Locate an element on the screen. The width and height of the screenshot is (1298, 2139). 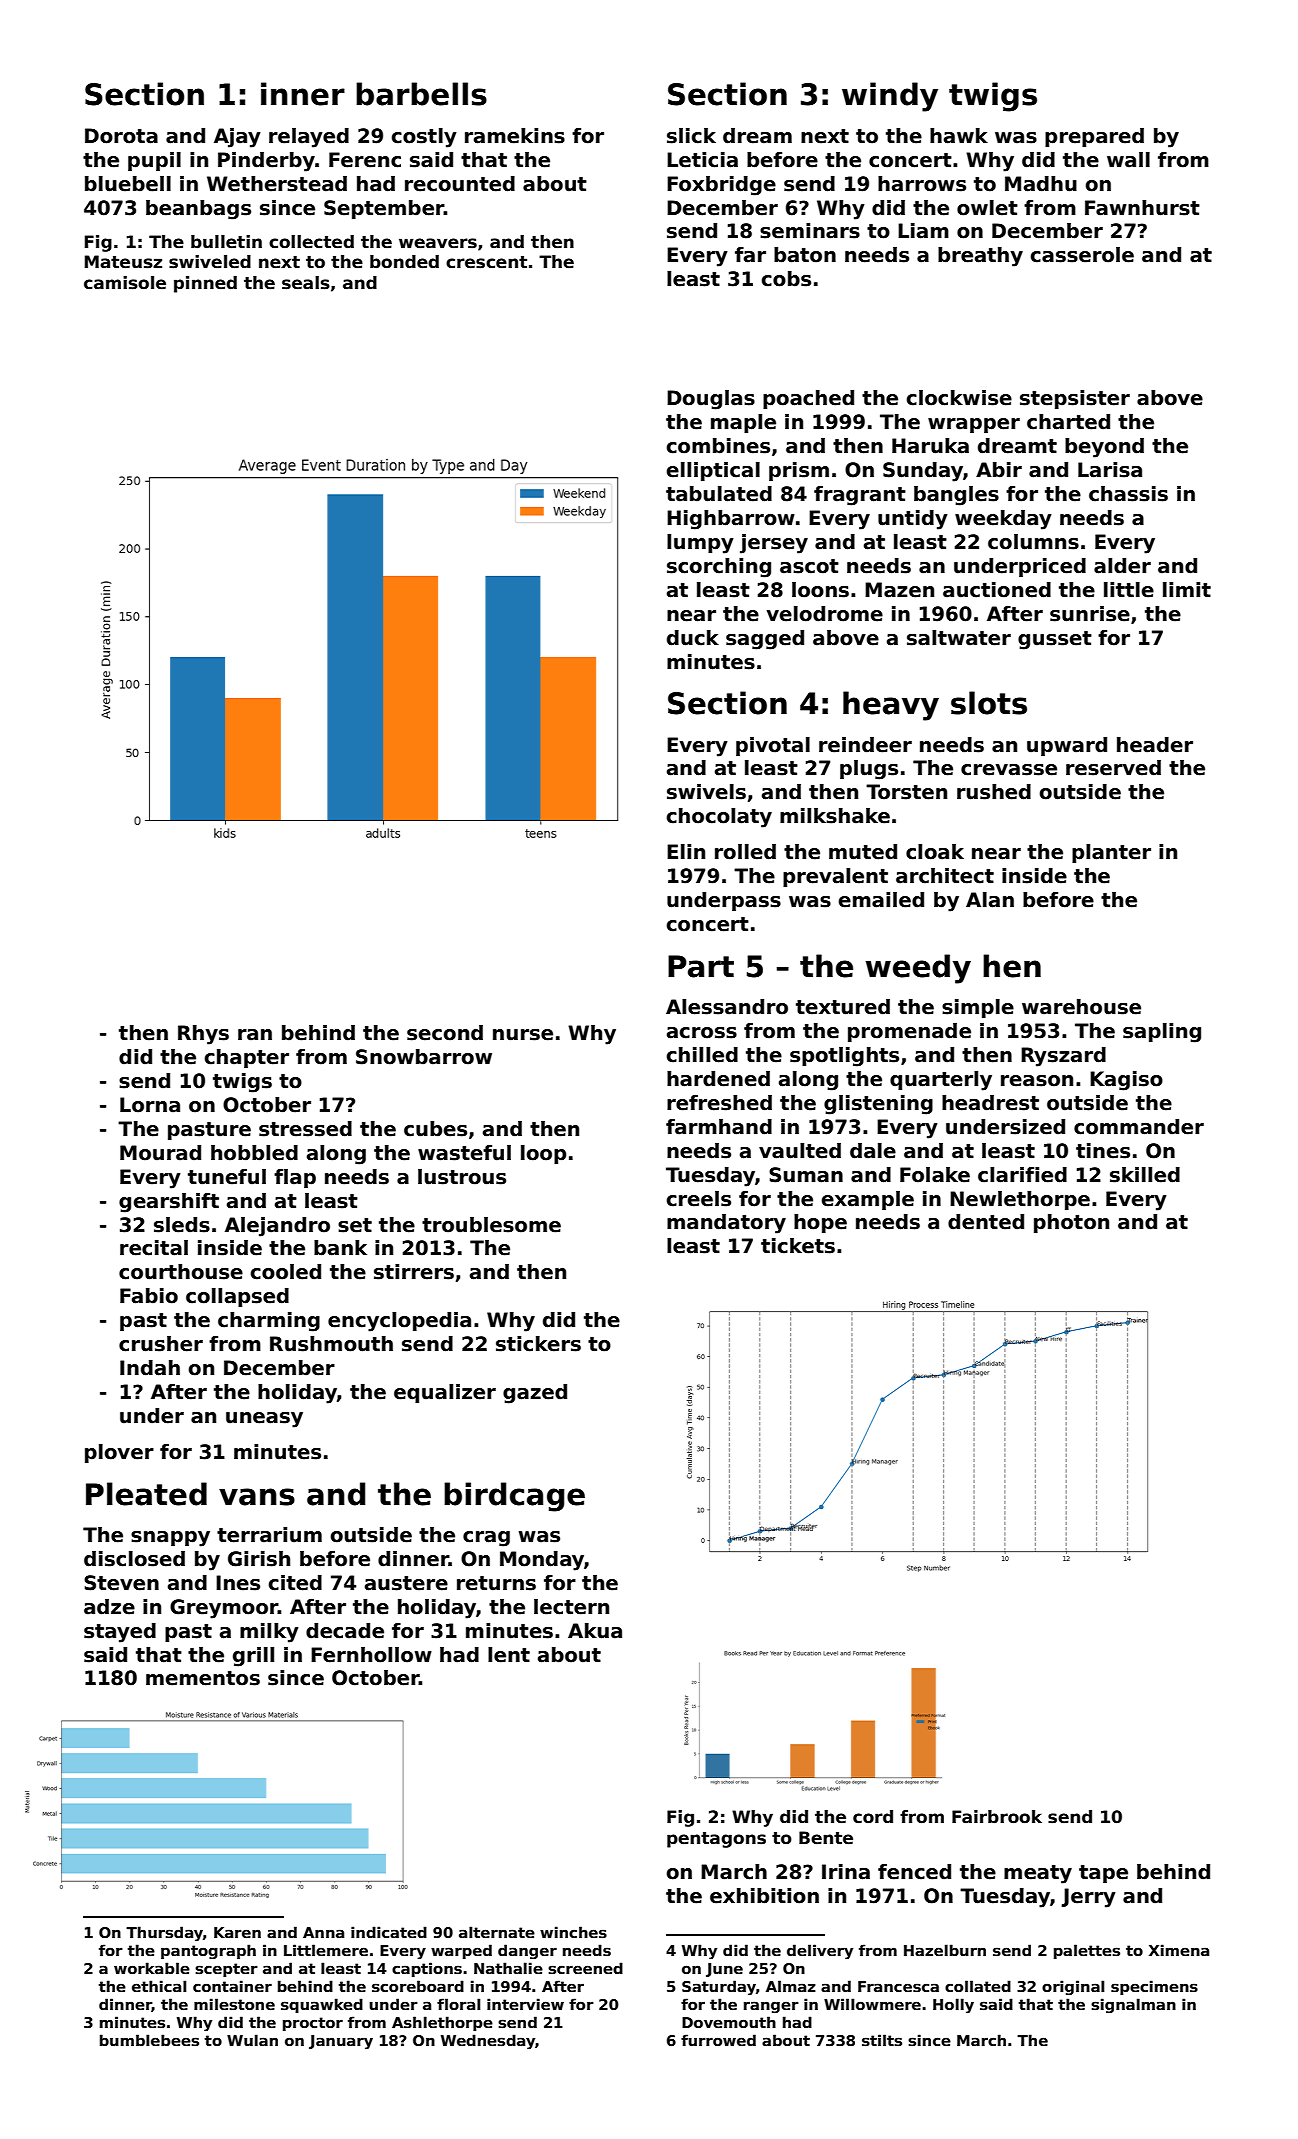
emailed is located at coordinates (881, 900).
